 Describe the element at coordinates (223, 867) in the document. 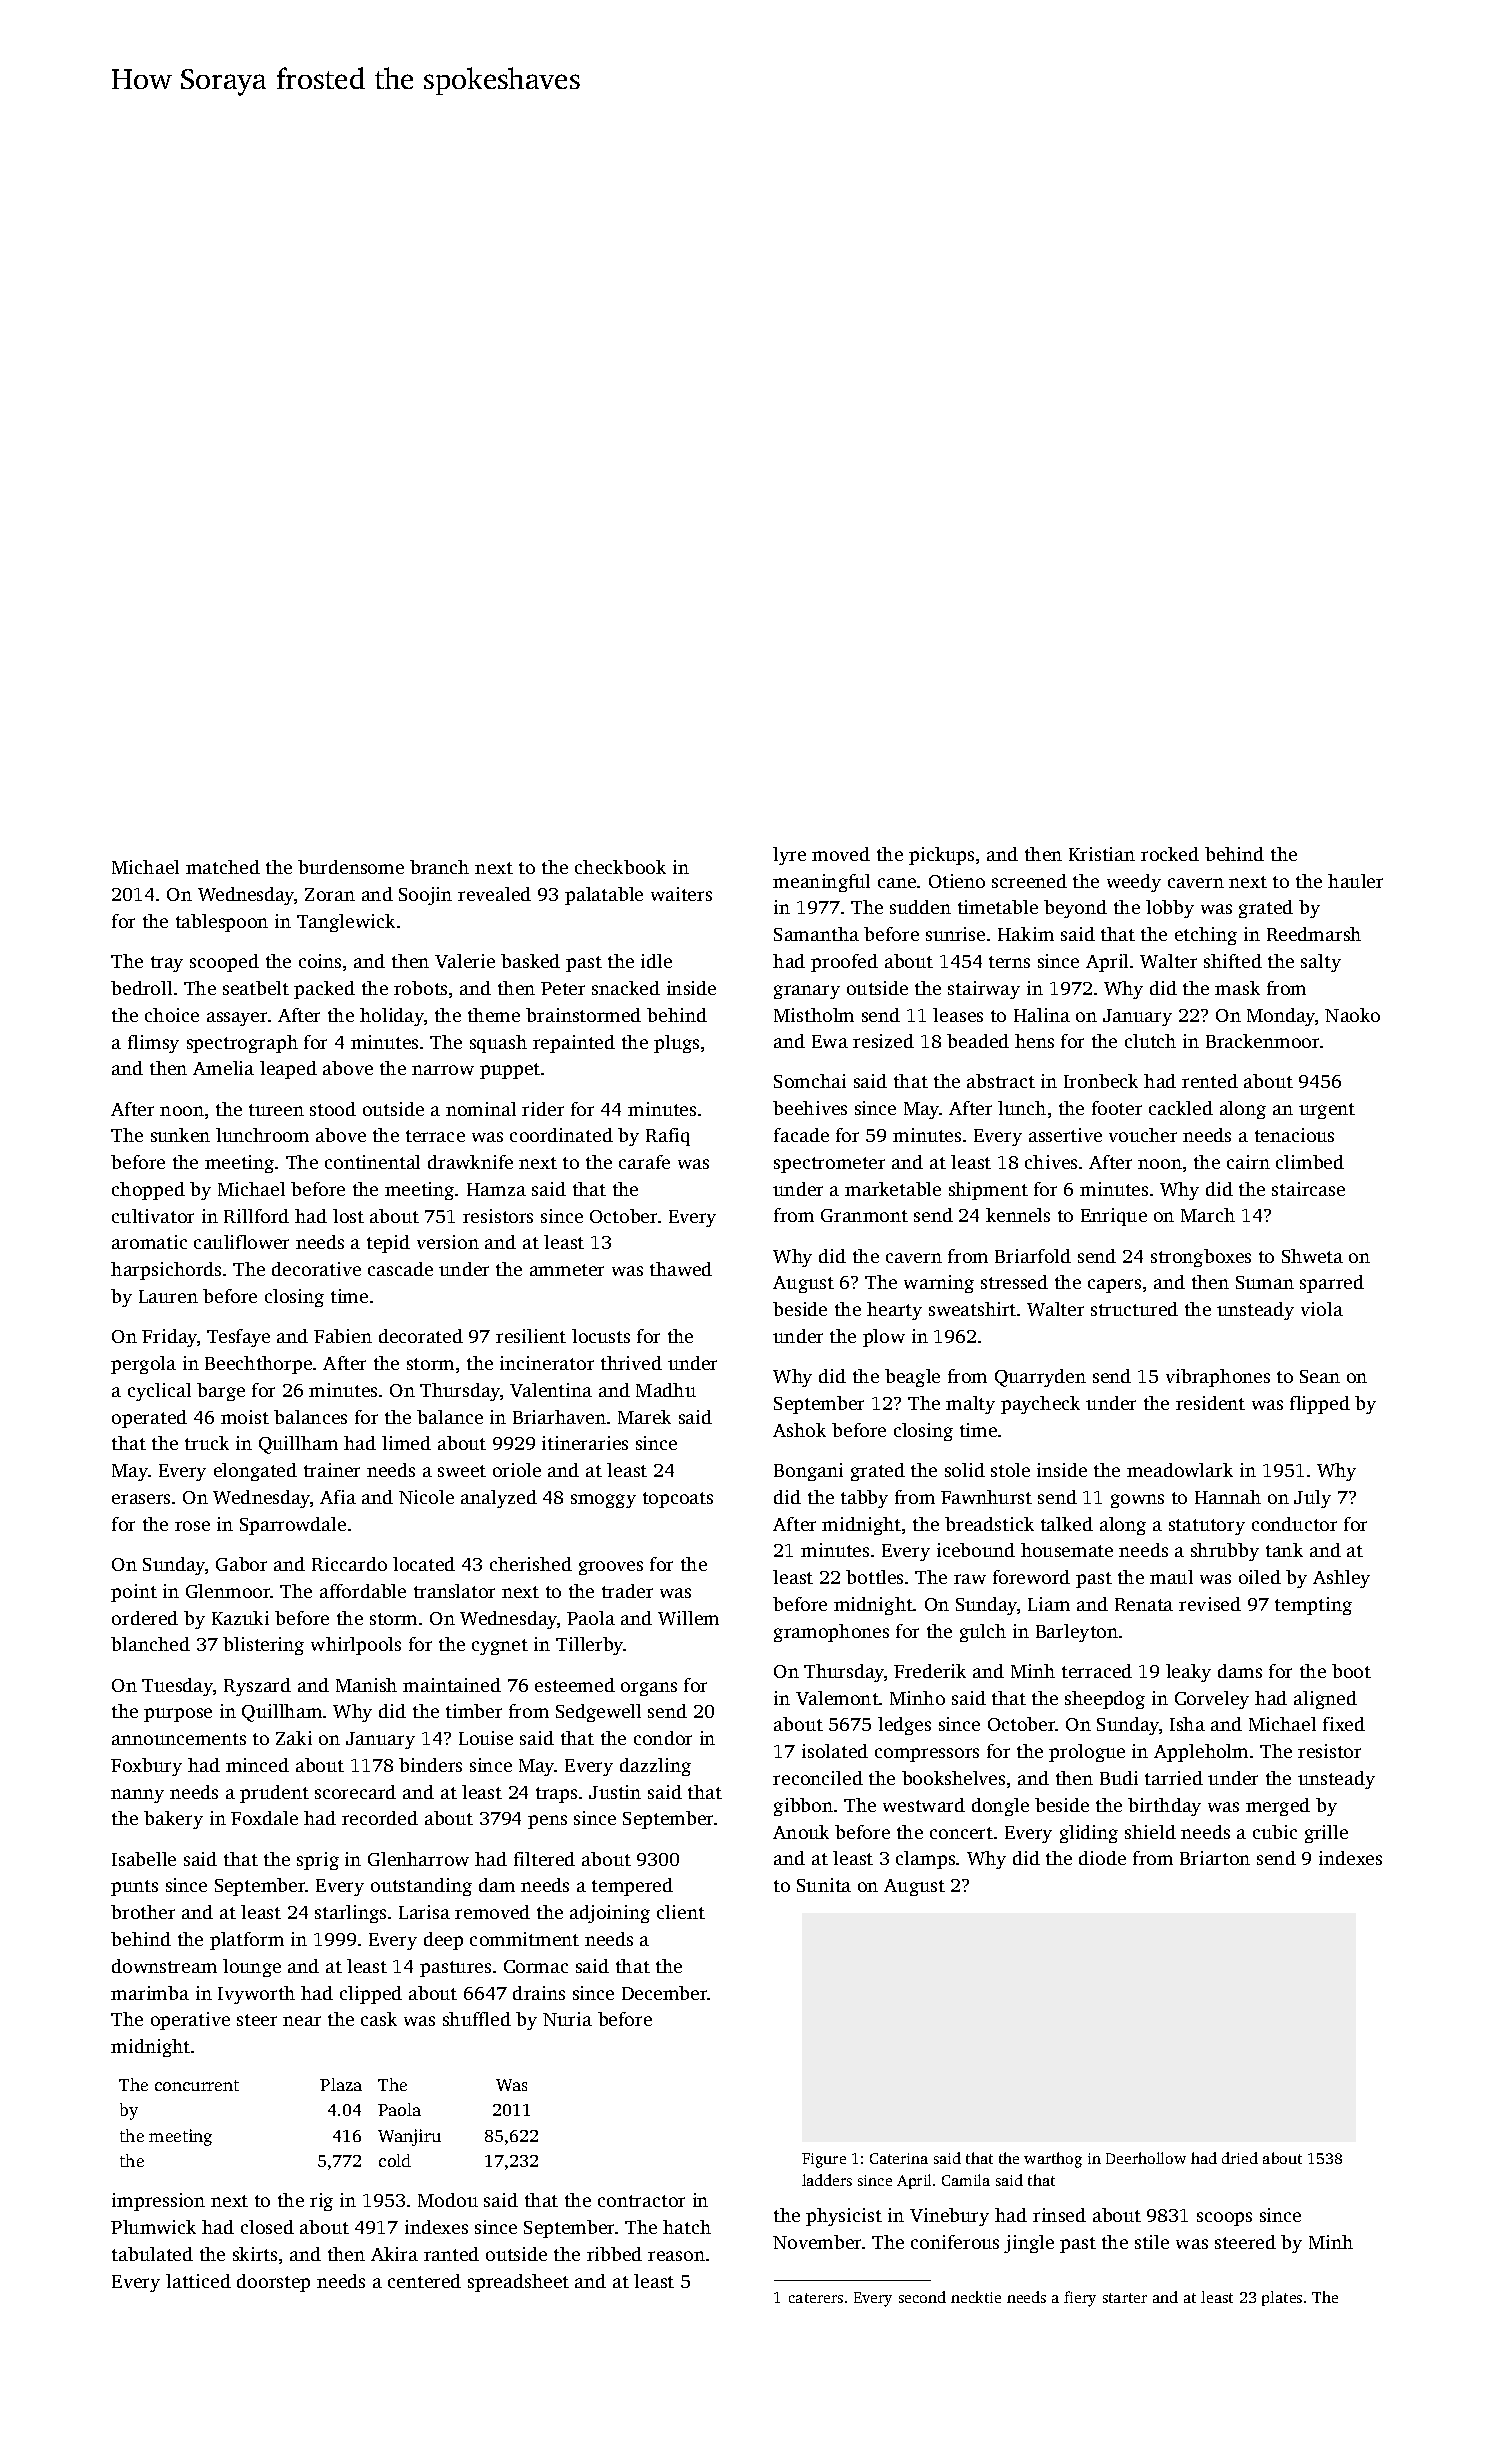

I see `matched` at that location.
